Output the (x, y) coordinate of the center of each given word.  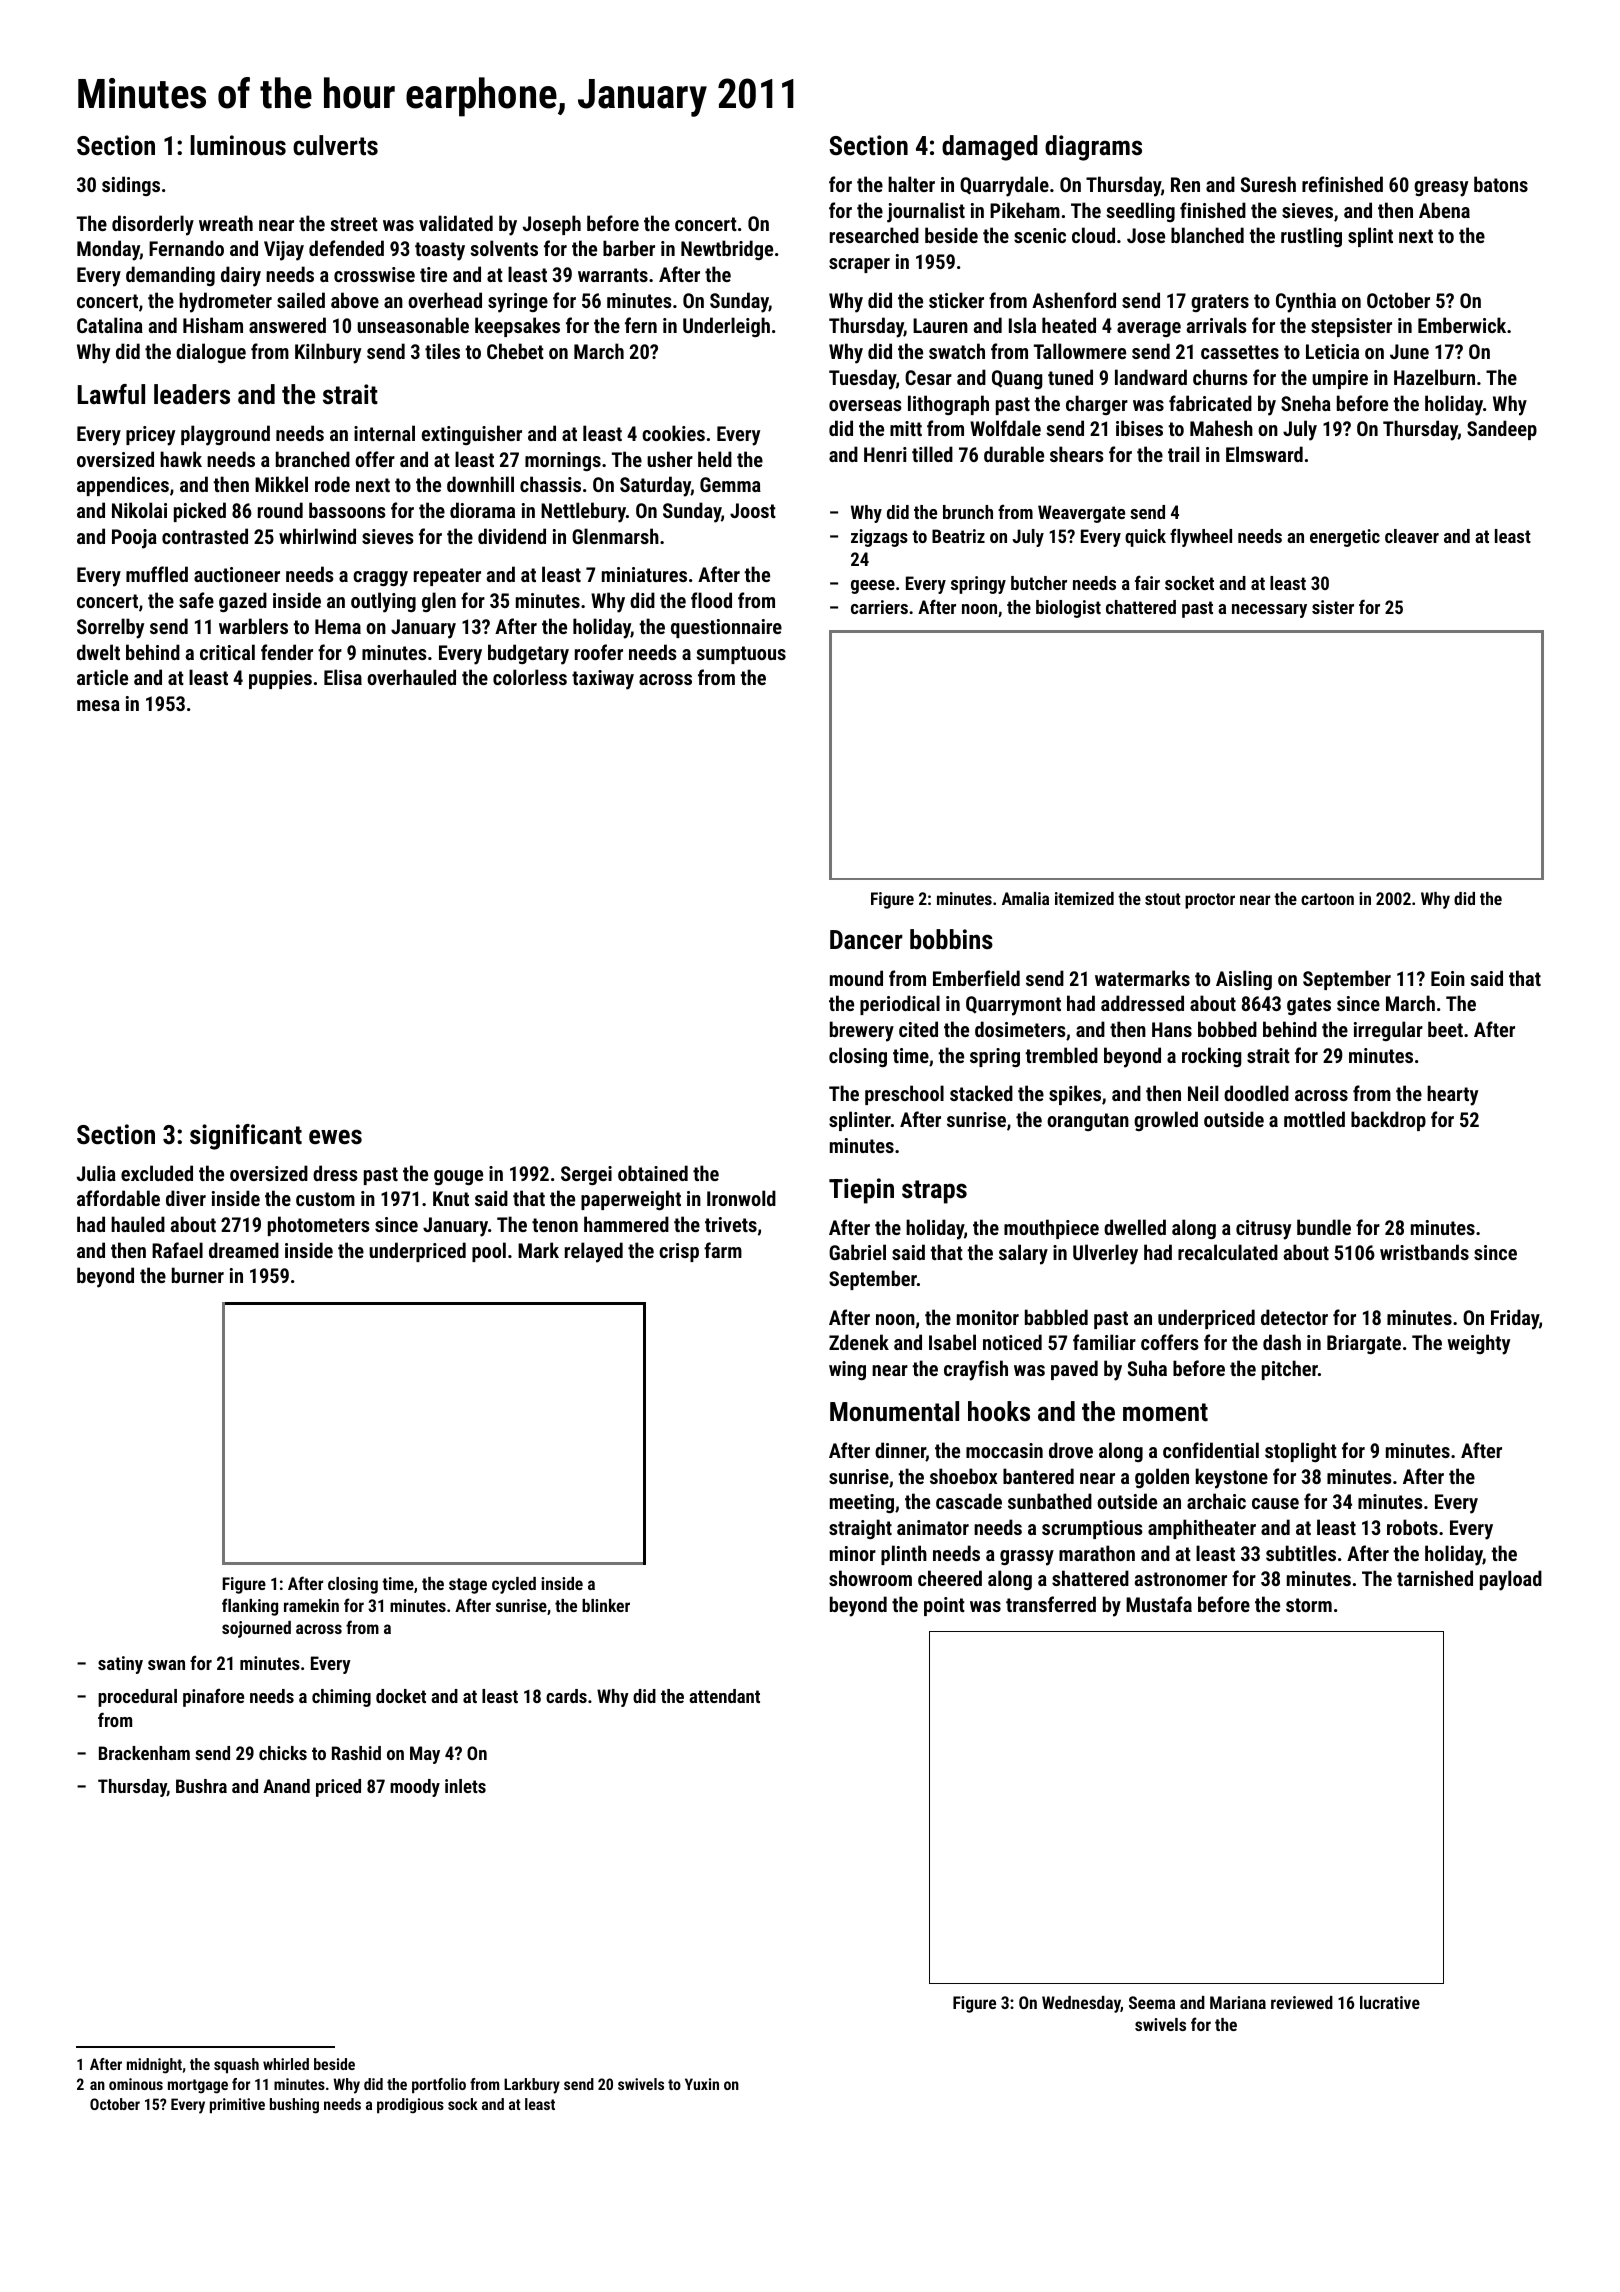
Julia (96, 1173)
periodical (900, 1005)
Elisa (343, 677)
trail (1183, 454)
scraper (859, 265)
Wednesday (1081, 2004)
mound (856, 978)
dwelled (1135, 1227)
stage (468, 1586)
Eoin (1448, 978)
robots (1412, 1527)
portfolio (439, 2085)
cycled (514, 1585)
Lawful (111, 394)
